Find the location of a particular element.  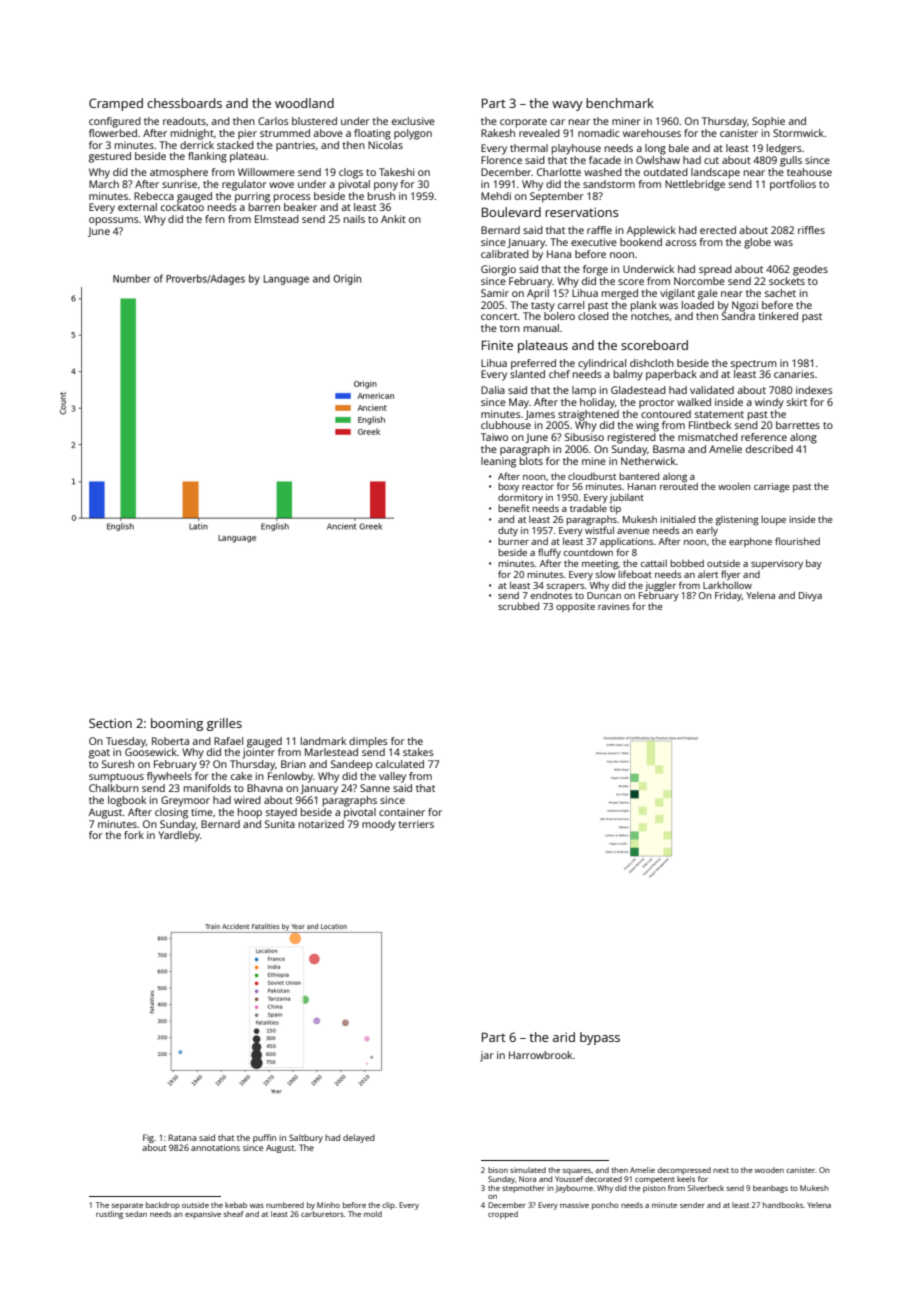

Cramped is located at coordinates (116, 104).
